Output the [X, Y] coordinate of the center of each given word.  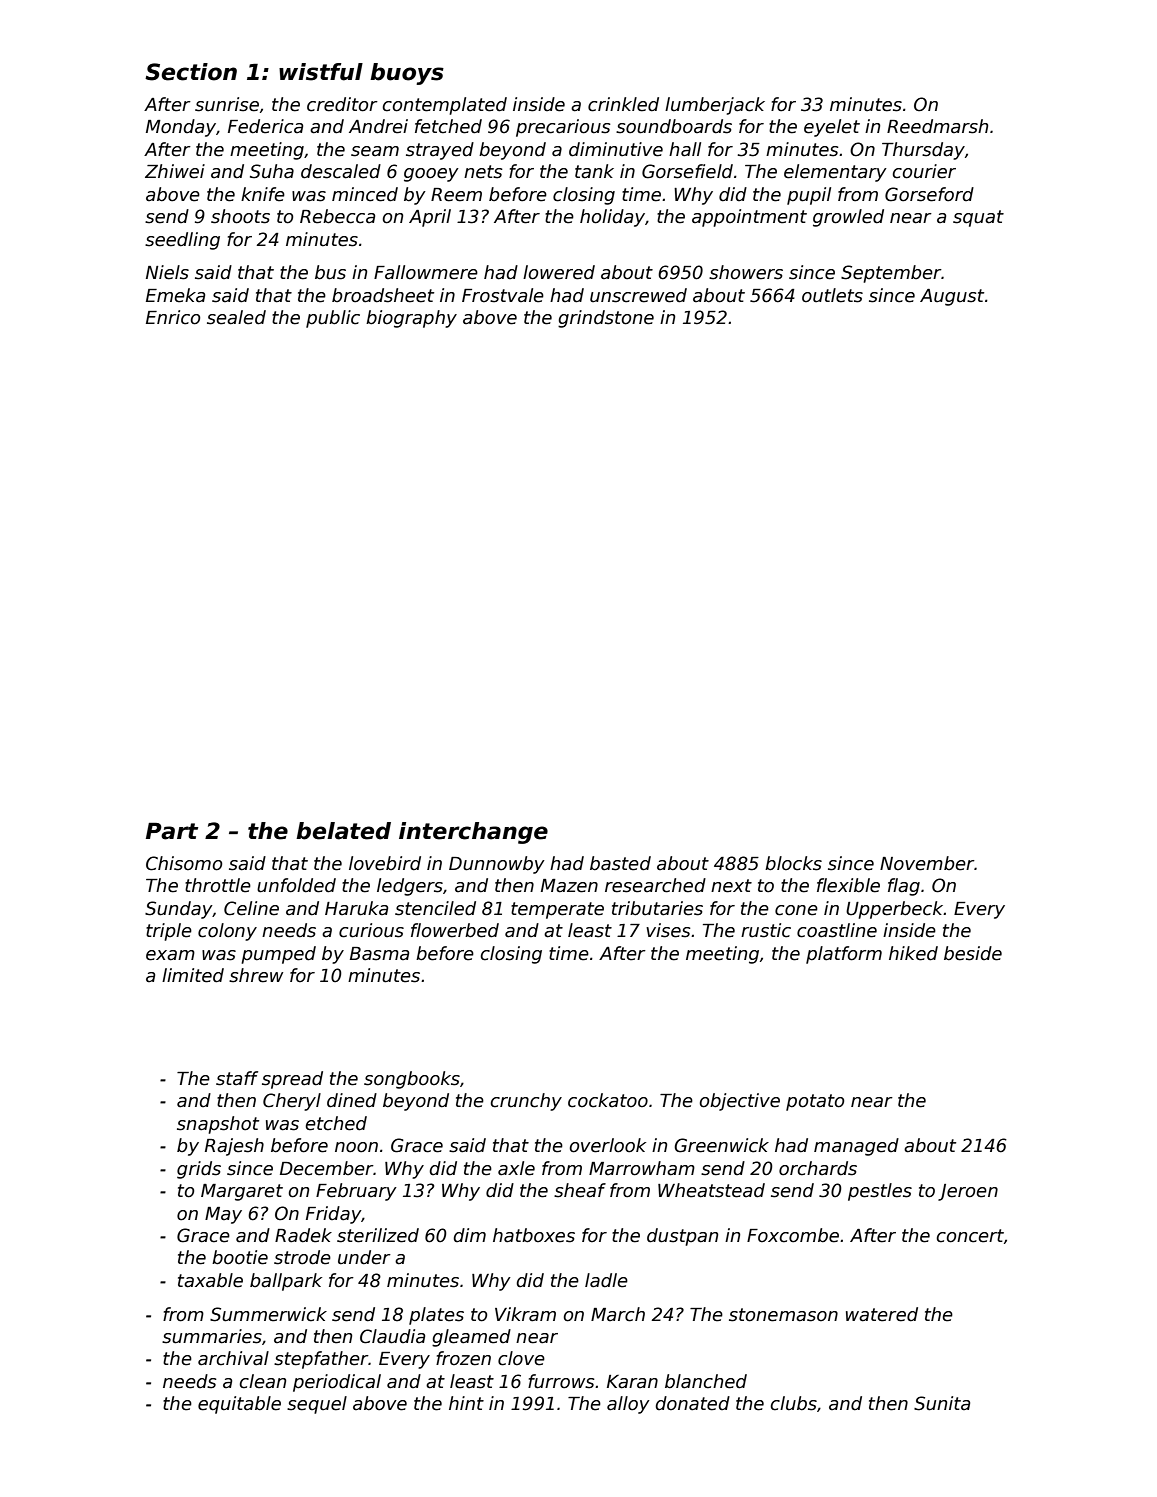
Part [172, 831]
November [927, 863]
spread [292, 1080]
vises [668, 930]
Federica [265, 126]
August [952, 297]
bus [330, 272]
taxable [210, 1280]
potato [815, 1102]
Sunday [179, 910]
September [891, 274]
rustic [766, 930]
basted [620, 863]
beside [973, 953]
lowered [559, 272]
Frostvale [503, 295]
